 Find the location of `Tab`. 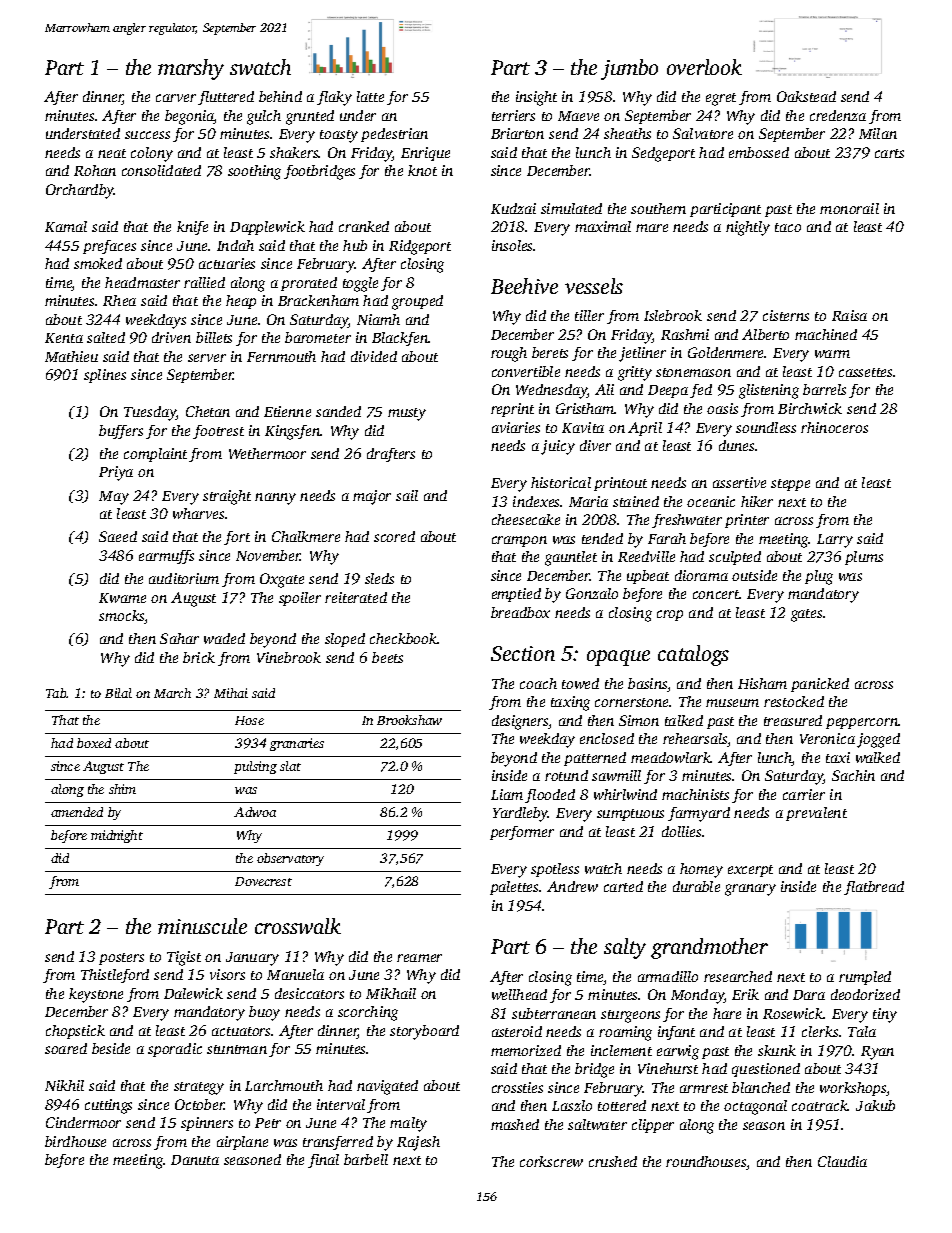

Tab is located at coordinates (56, 693).
